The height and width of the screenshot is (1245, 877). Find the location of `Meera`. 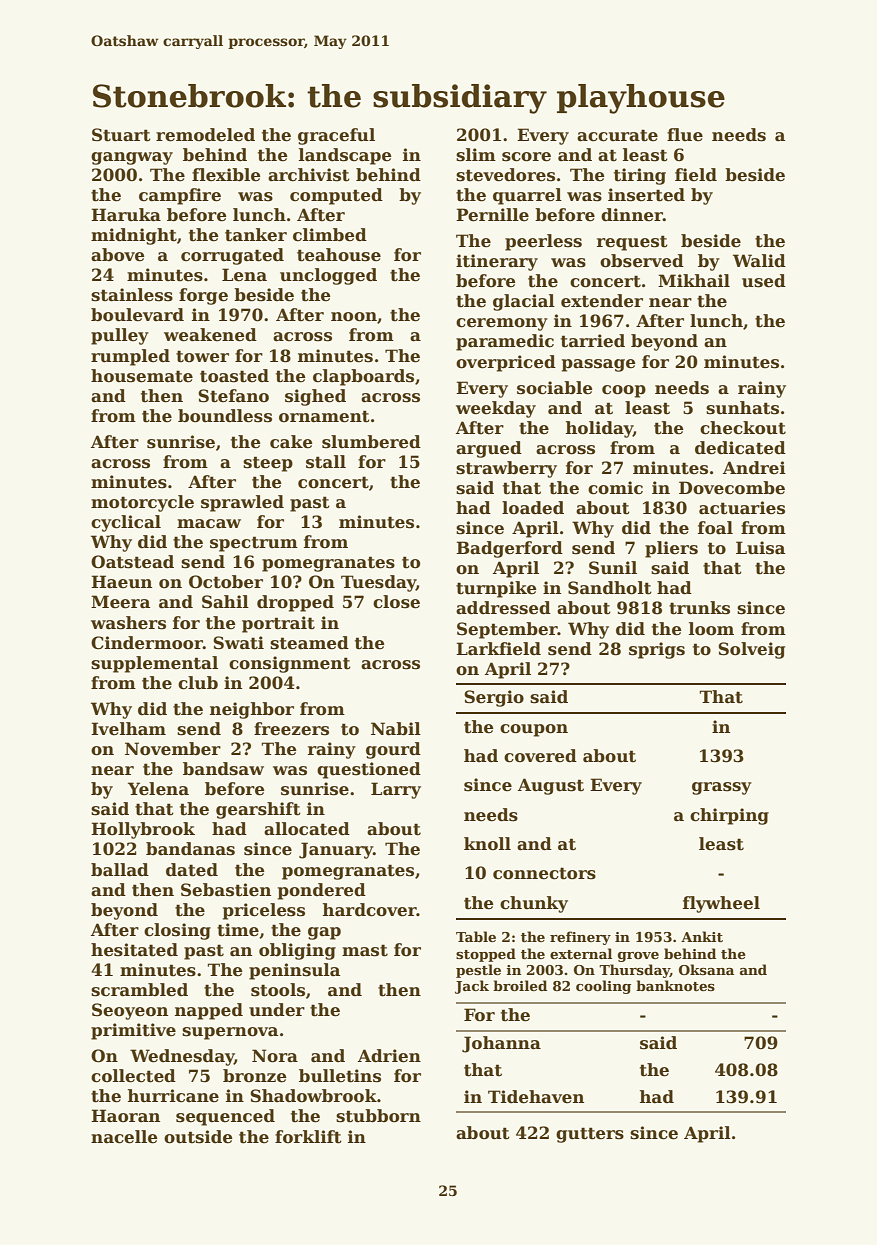

Meera is located at coordinates (120, 602).
